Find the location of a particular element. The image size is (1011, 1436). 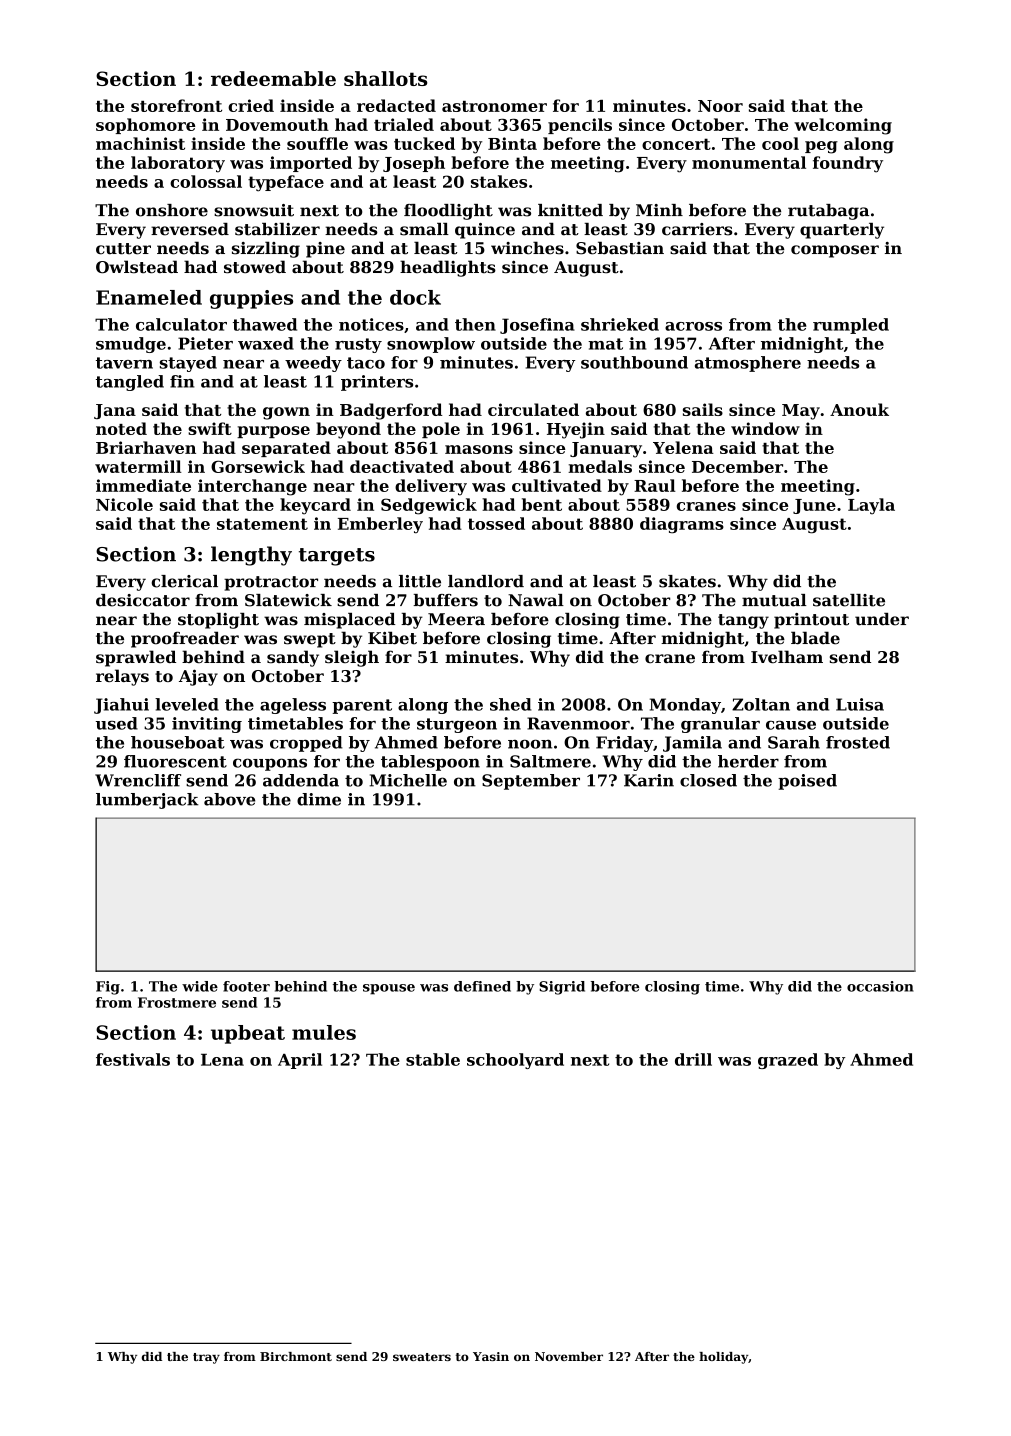

welcoming is located at coordinates (843, 126).
